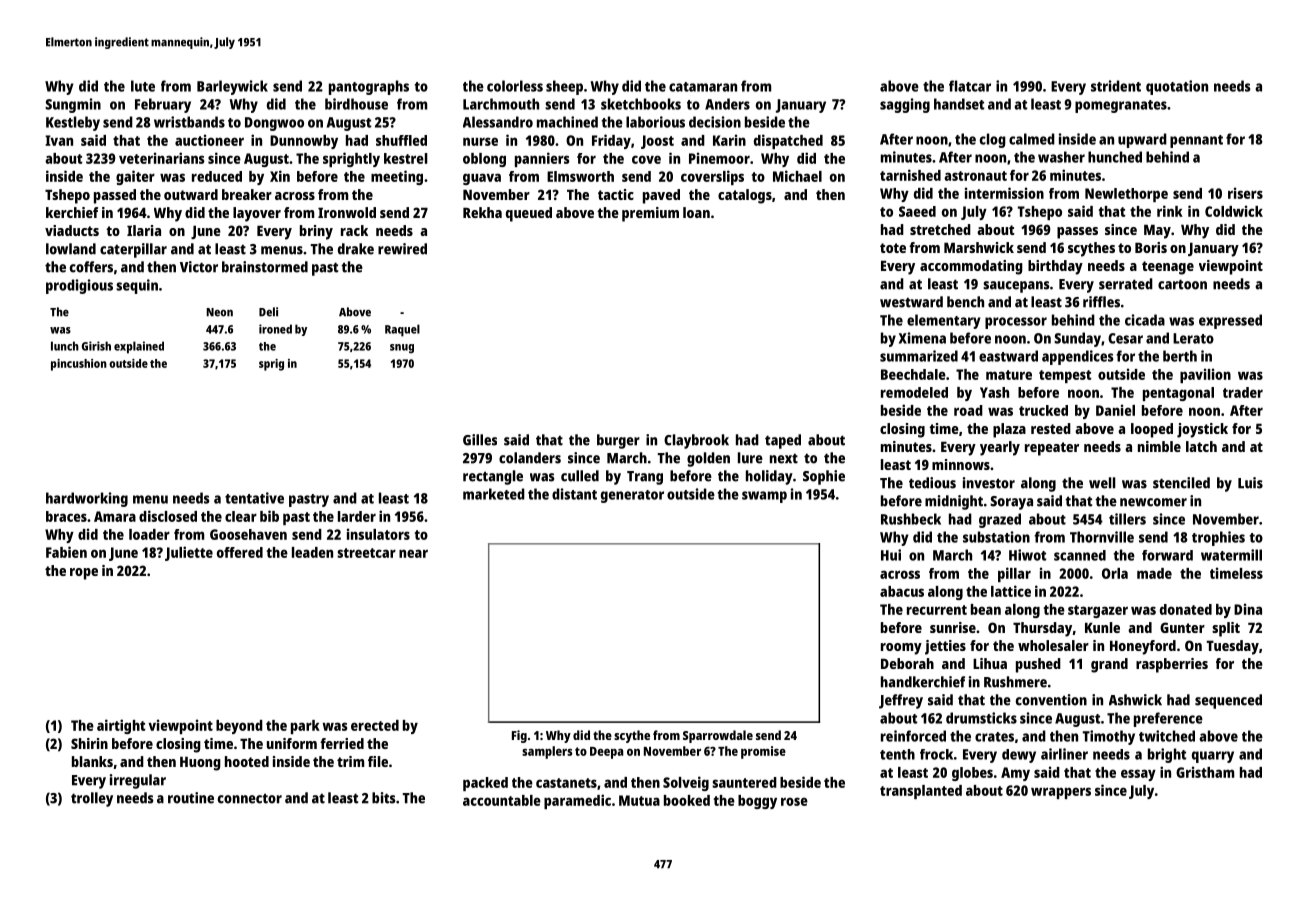 This document has width=1308, height=924. What do you see at coordinates (89, 743) in the document?
I see `Shirin` at bounding box center [89, 743].
